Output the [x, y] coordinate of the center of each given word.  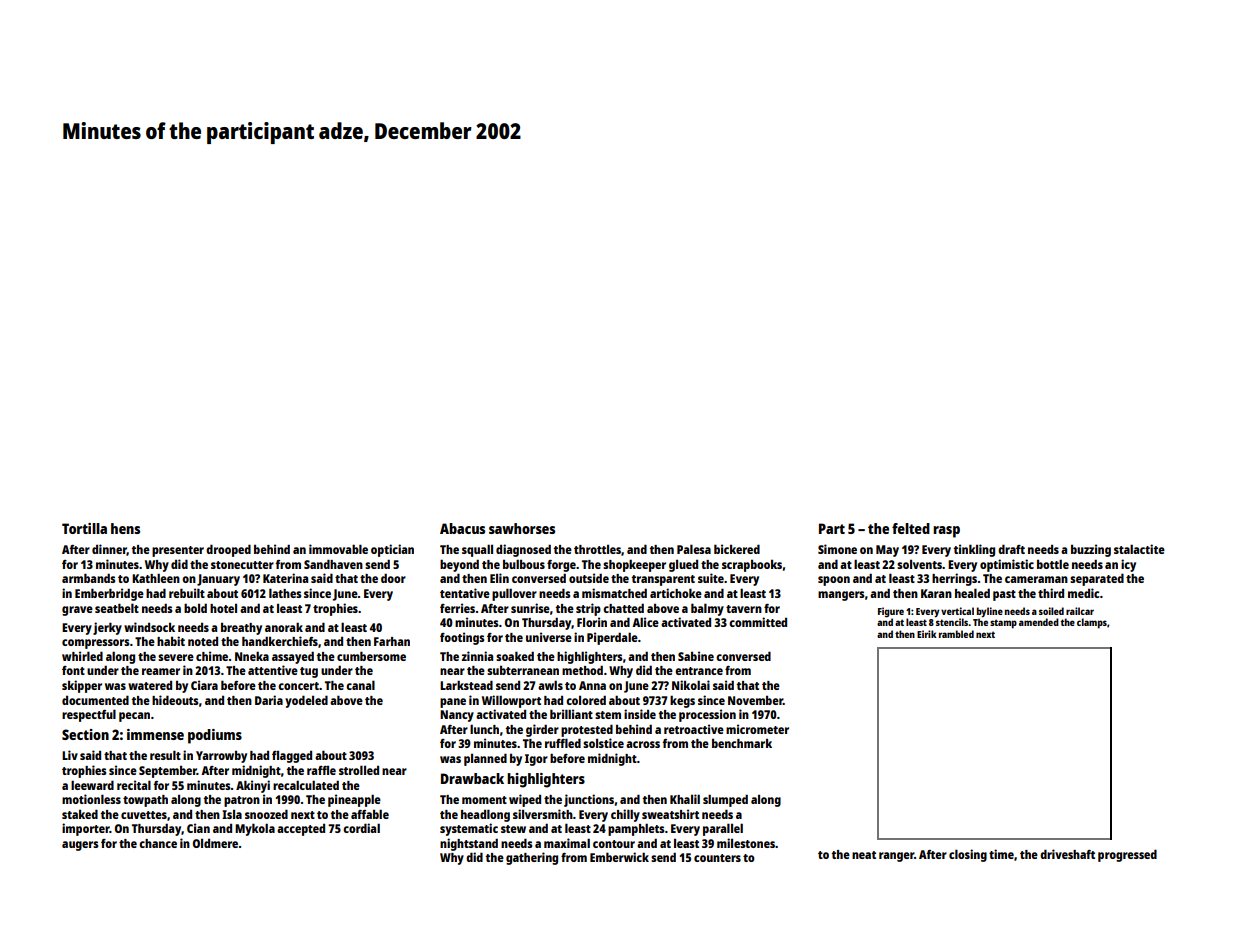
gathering [532, 858]
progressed [1127, 855]
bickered [737, 549]
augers [80, 846]
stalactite [1139, 549]
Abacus [462, 528]
